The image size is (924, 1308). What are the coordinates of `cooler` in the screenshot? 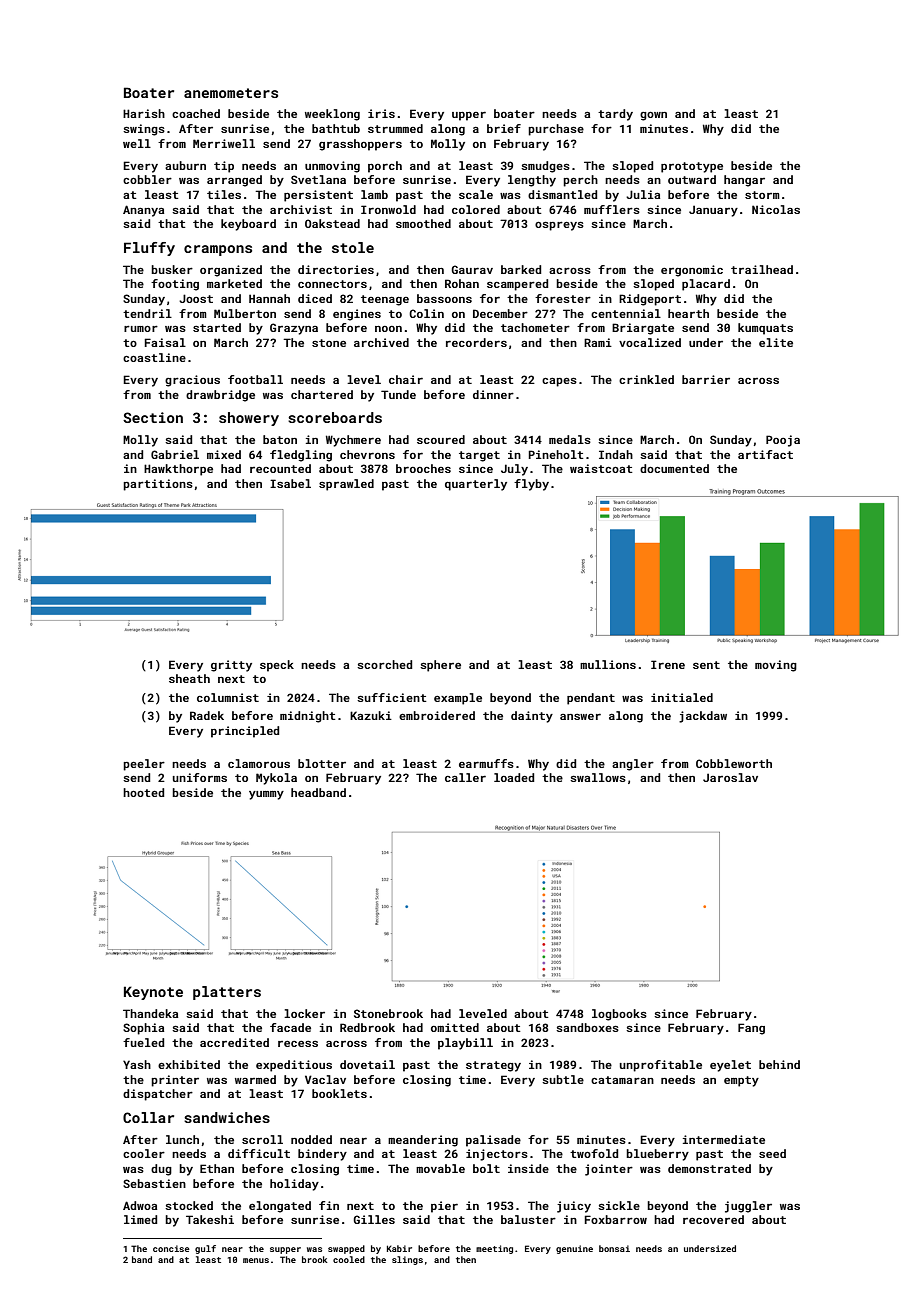 It's located at (144, 1153).
